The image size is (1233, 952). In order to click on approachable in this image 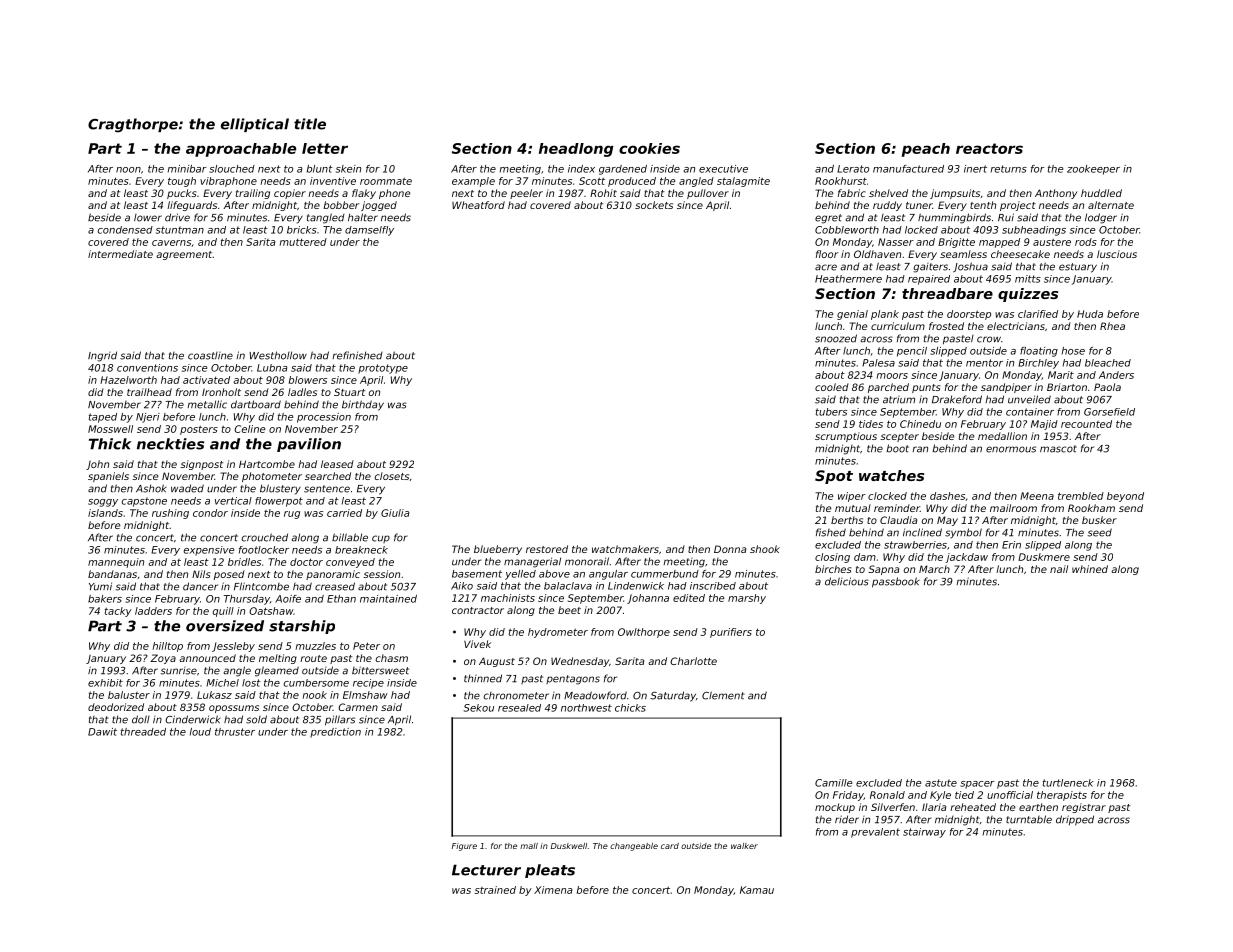, I will do `click(241, 150)`.
